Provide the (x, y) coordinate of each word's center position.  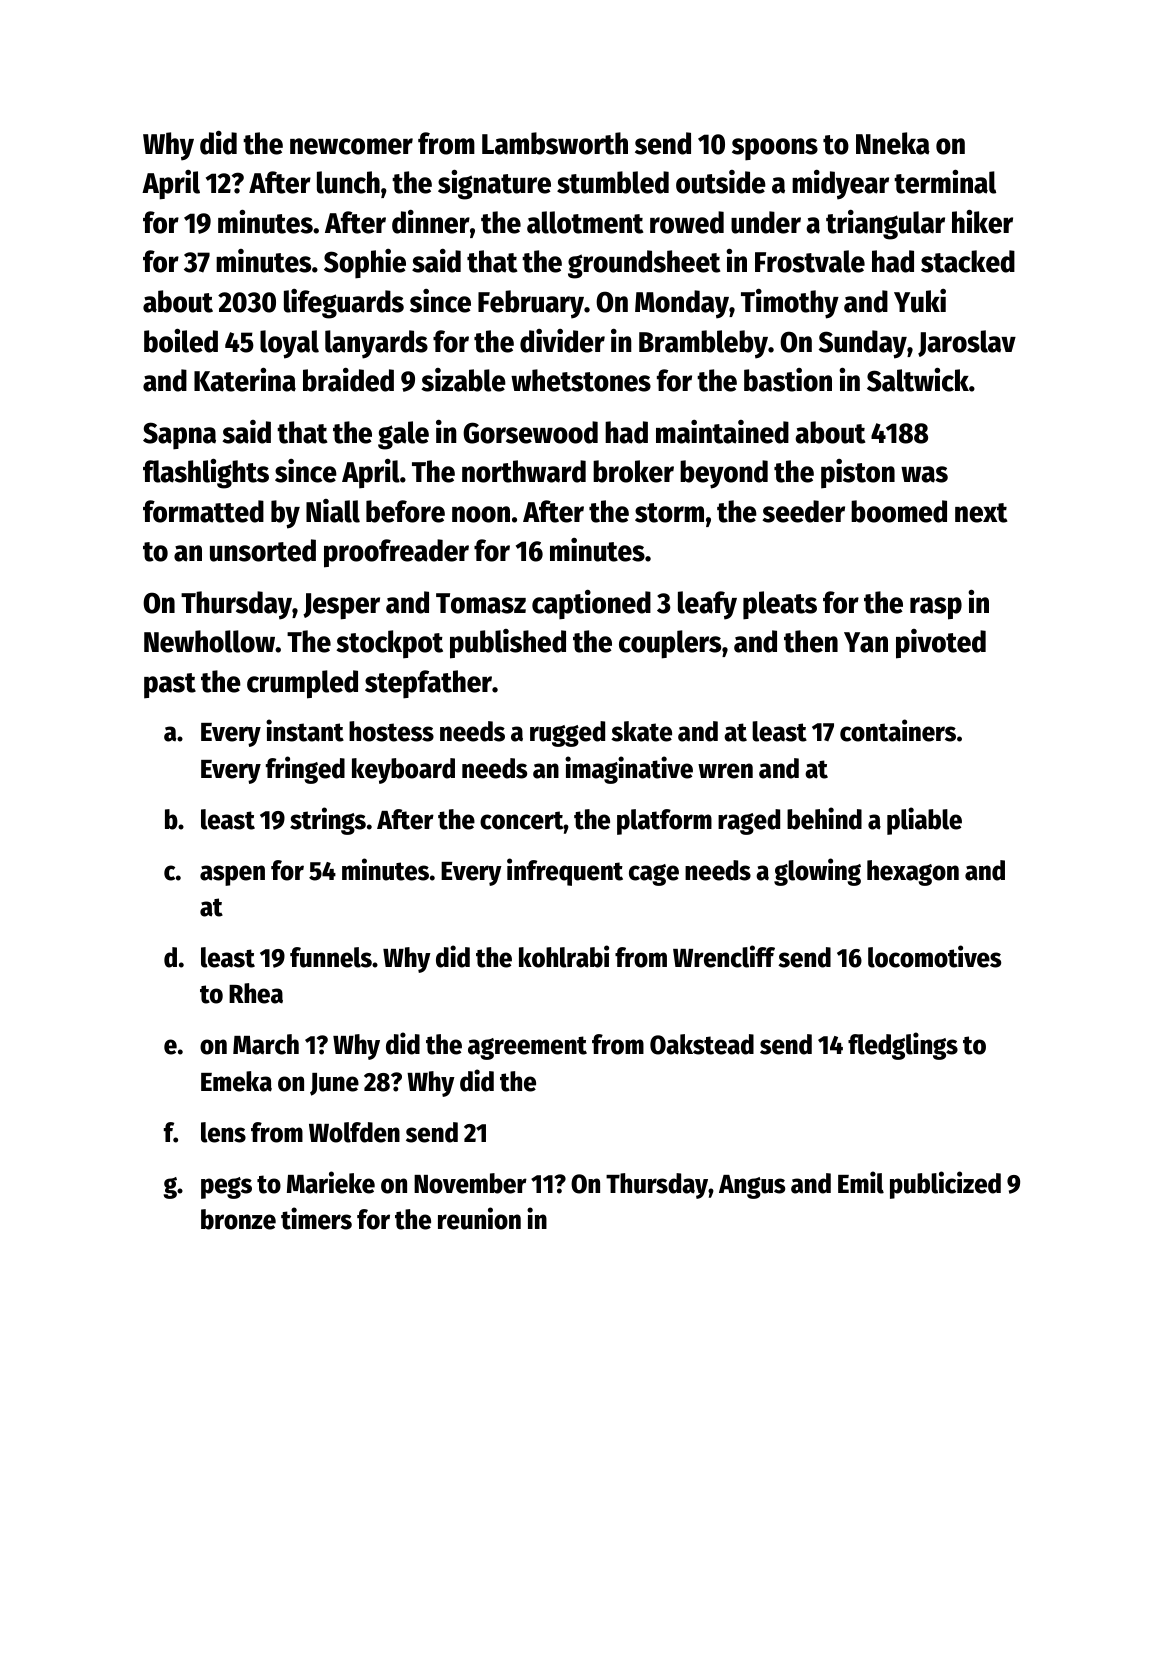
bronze (238, 1219)
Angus (752, 1187)
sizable (463, 380)
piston (858, 474)
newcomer (351, 146)
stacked (968, 261)
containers (898, 730)
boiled (181, 340)
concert (522, 820)
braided (348, 380)
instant (305, 730)
